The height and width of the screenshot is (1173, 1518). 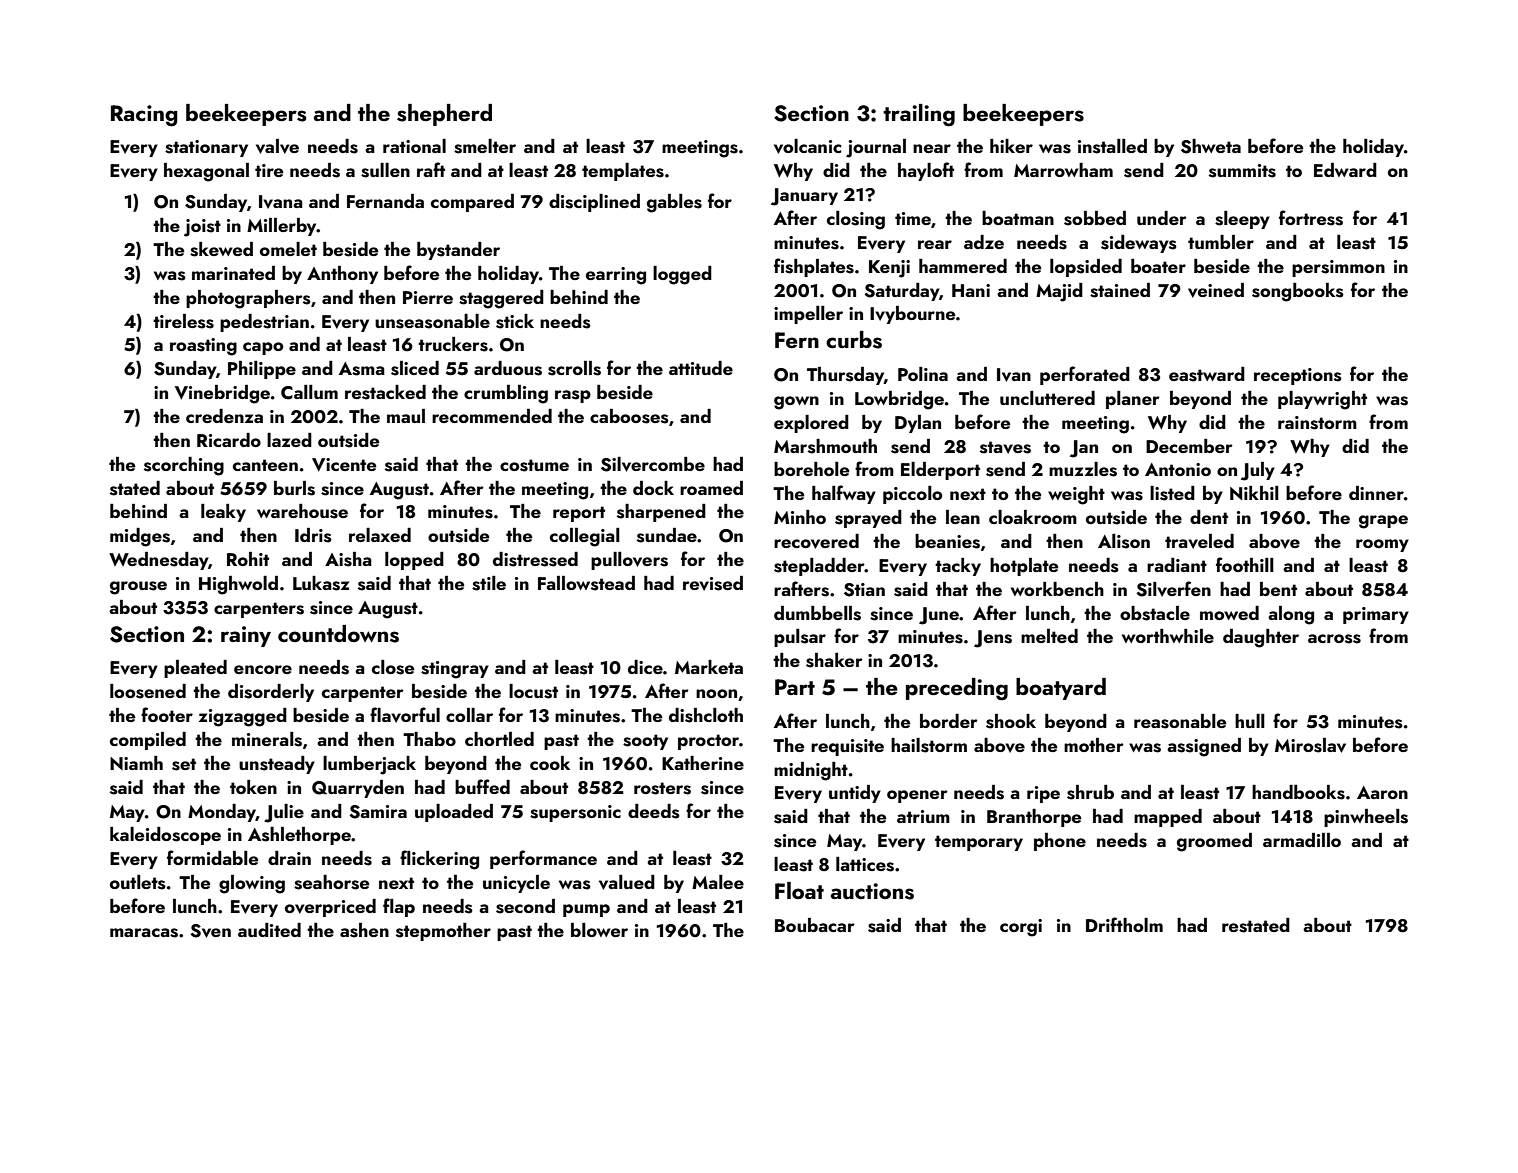 I want to click on trailing, so click(x=919, y=115).
